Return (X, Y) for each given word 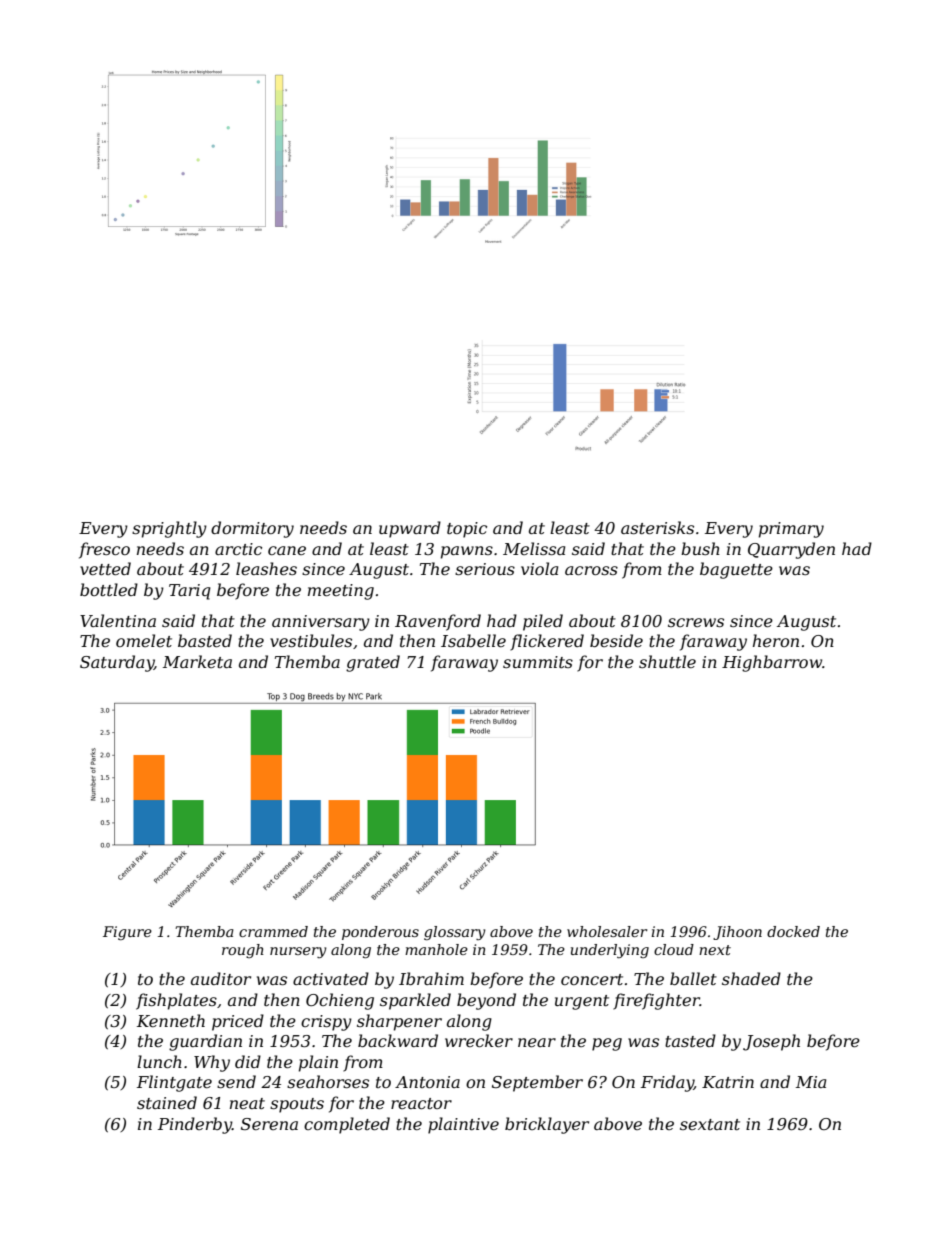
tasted (690, 1040)
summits (538, 662)
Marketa (197, 661)
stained (167, 1102)
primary (791, 530)
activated (331, 978)
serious (485, 569)
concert (592, 979)
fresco (104, 550)
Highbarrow (772, 663)
